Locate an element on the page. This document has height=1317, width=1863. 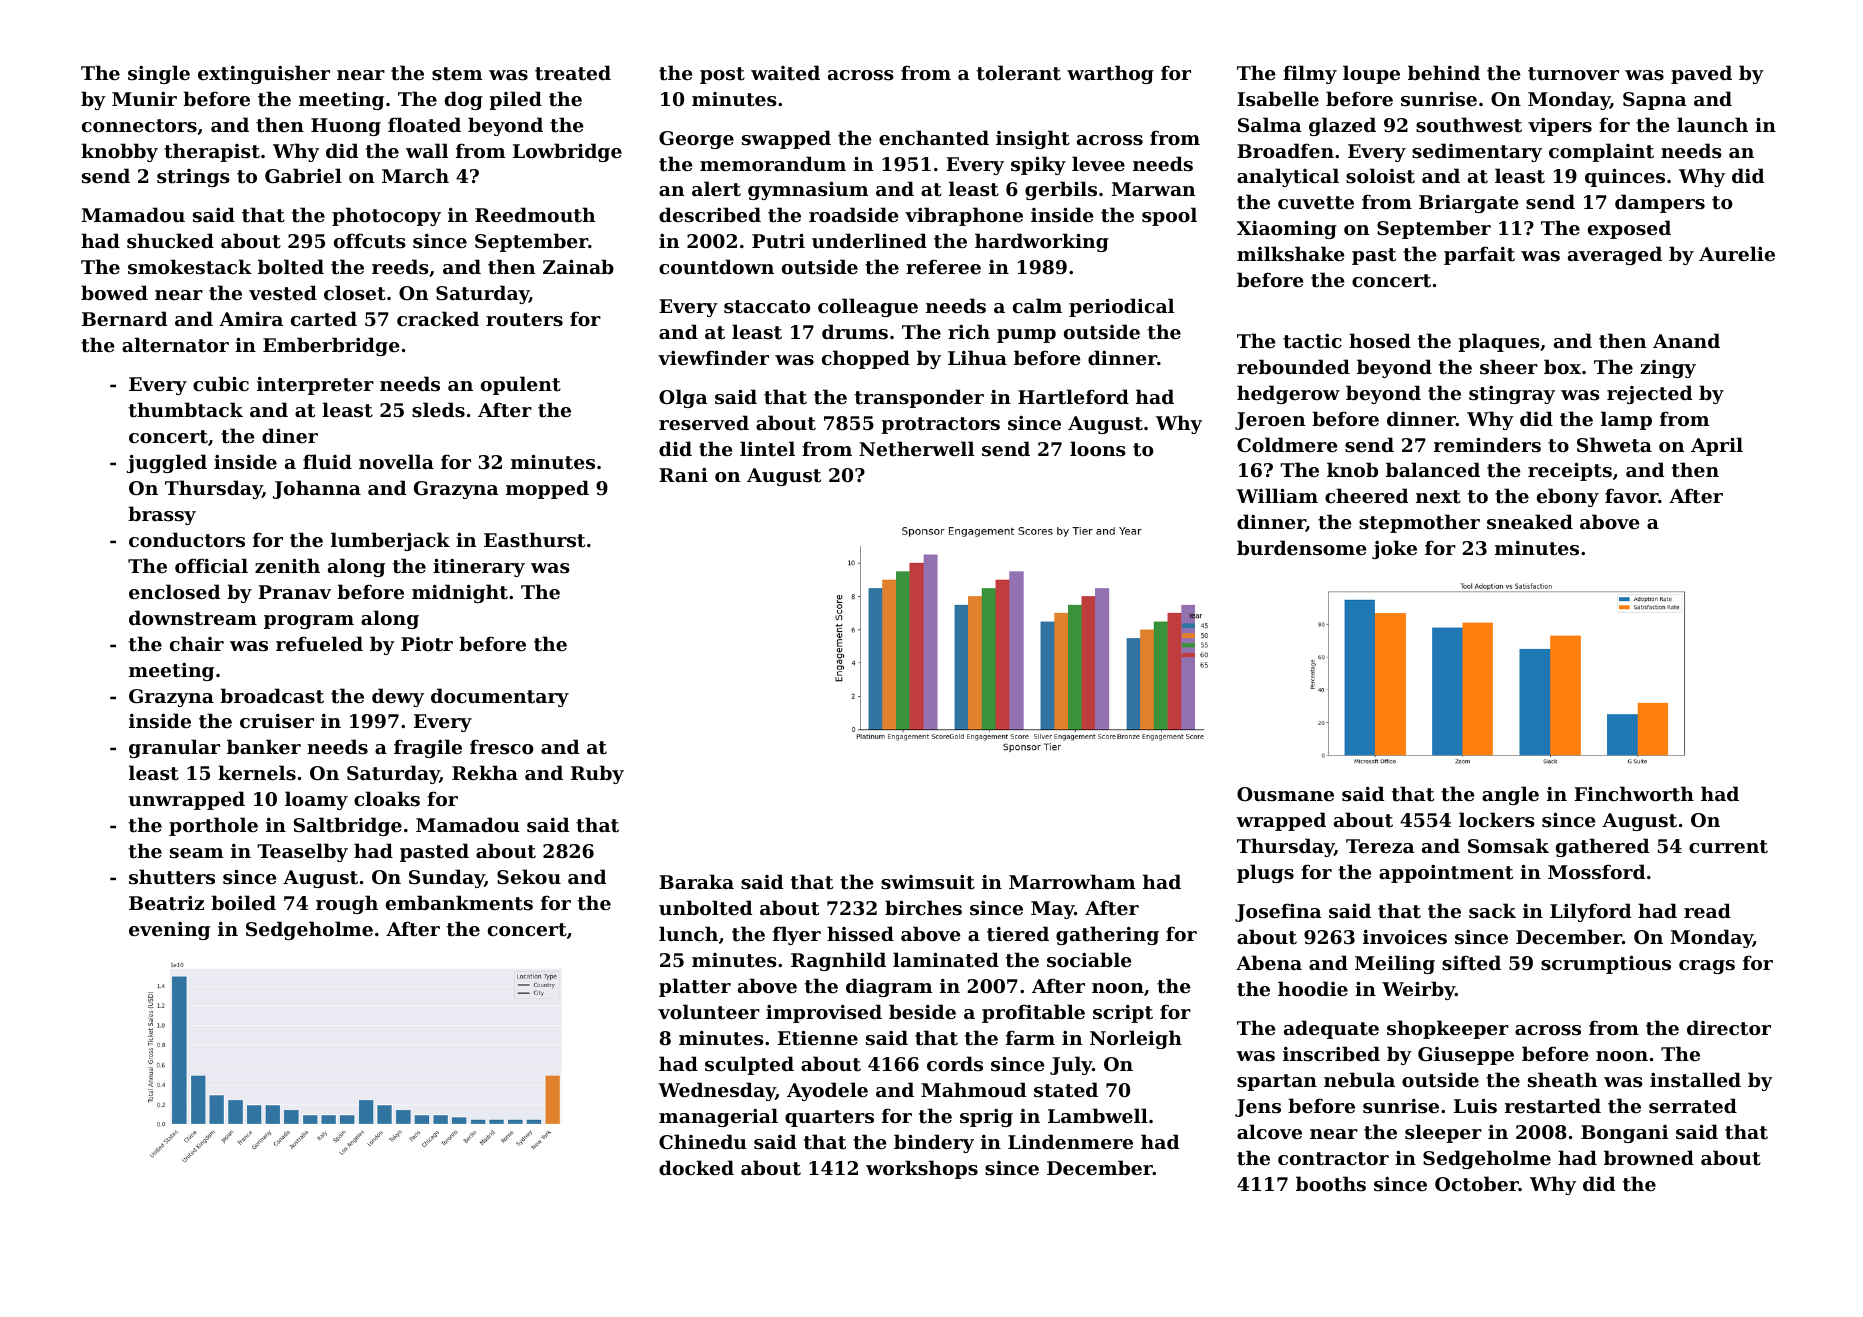
docked is located at coordinates (696, 1167).
